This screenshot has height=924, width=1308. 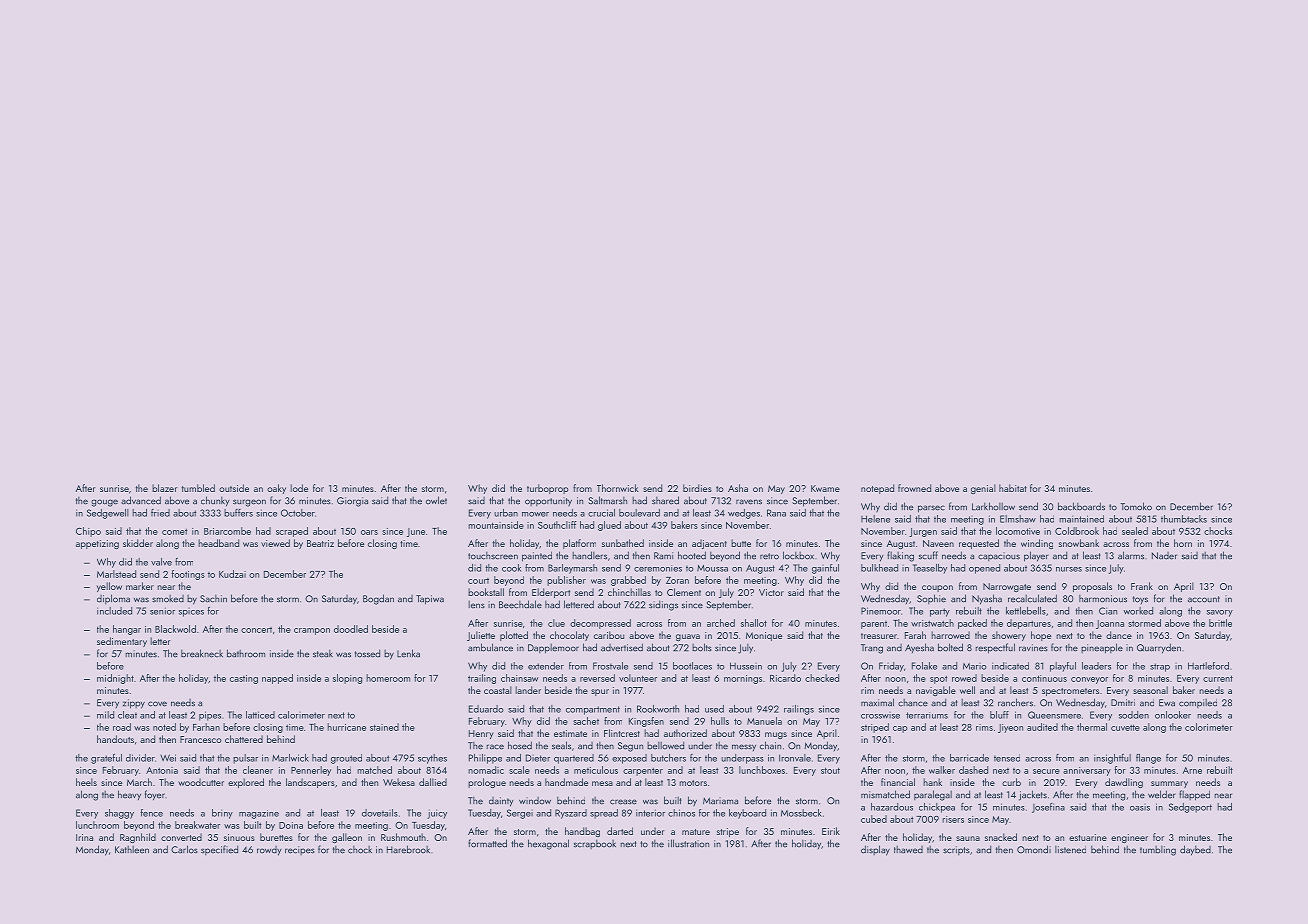 I want to click on blazer, so click(x=165, y=488).
